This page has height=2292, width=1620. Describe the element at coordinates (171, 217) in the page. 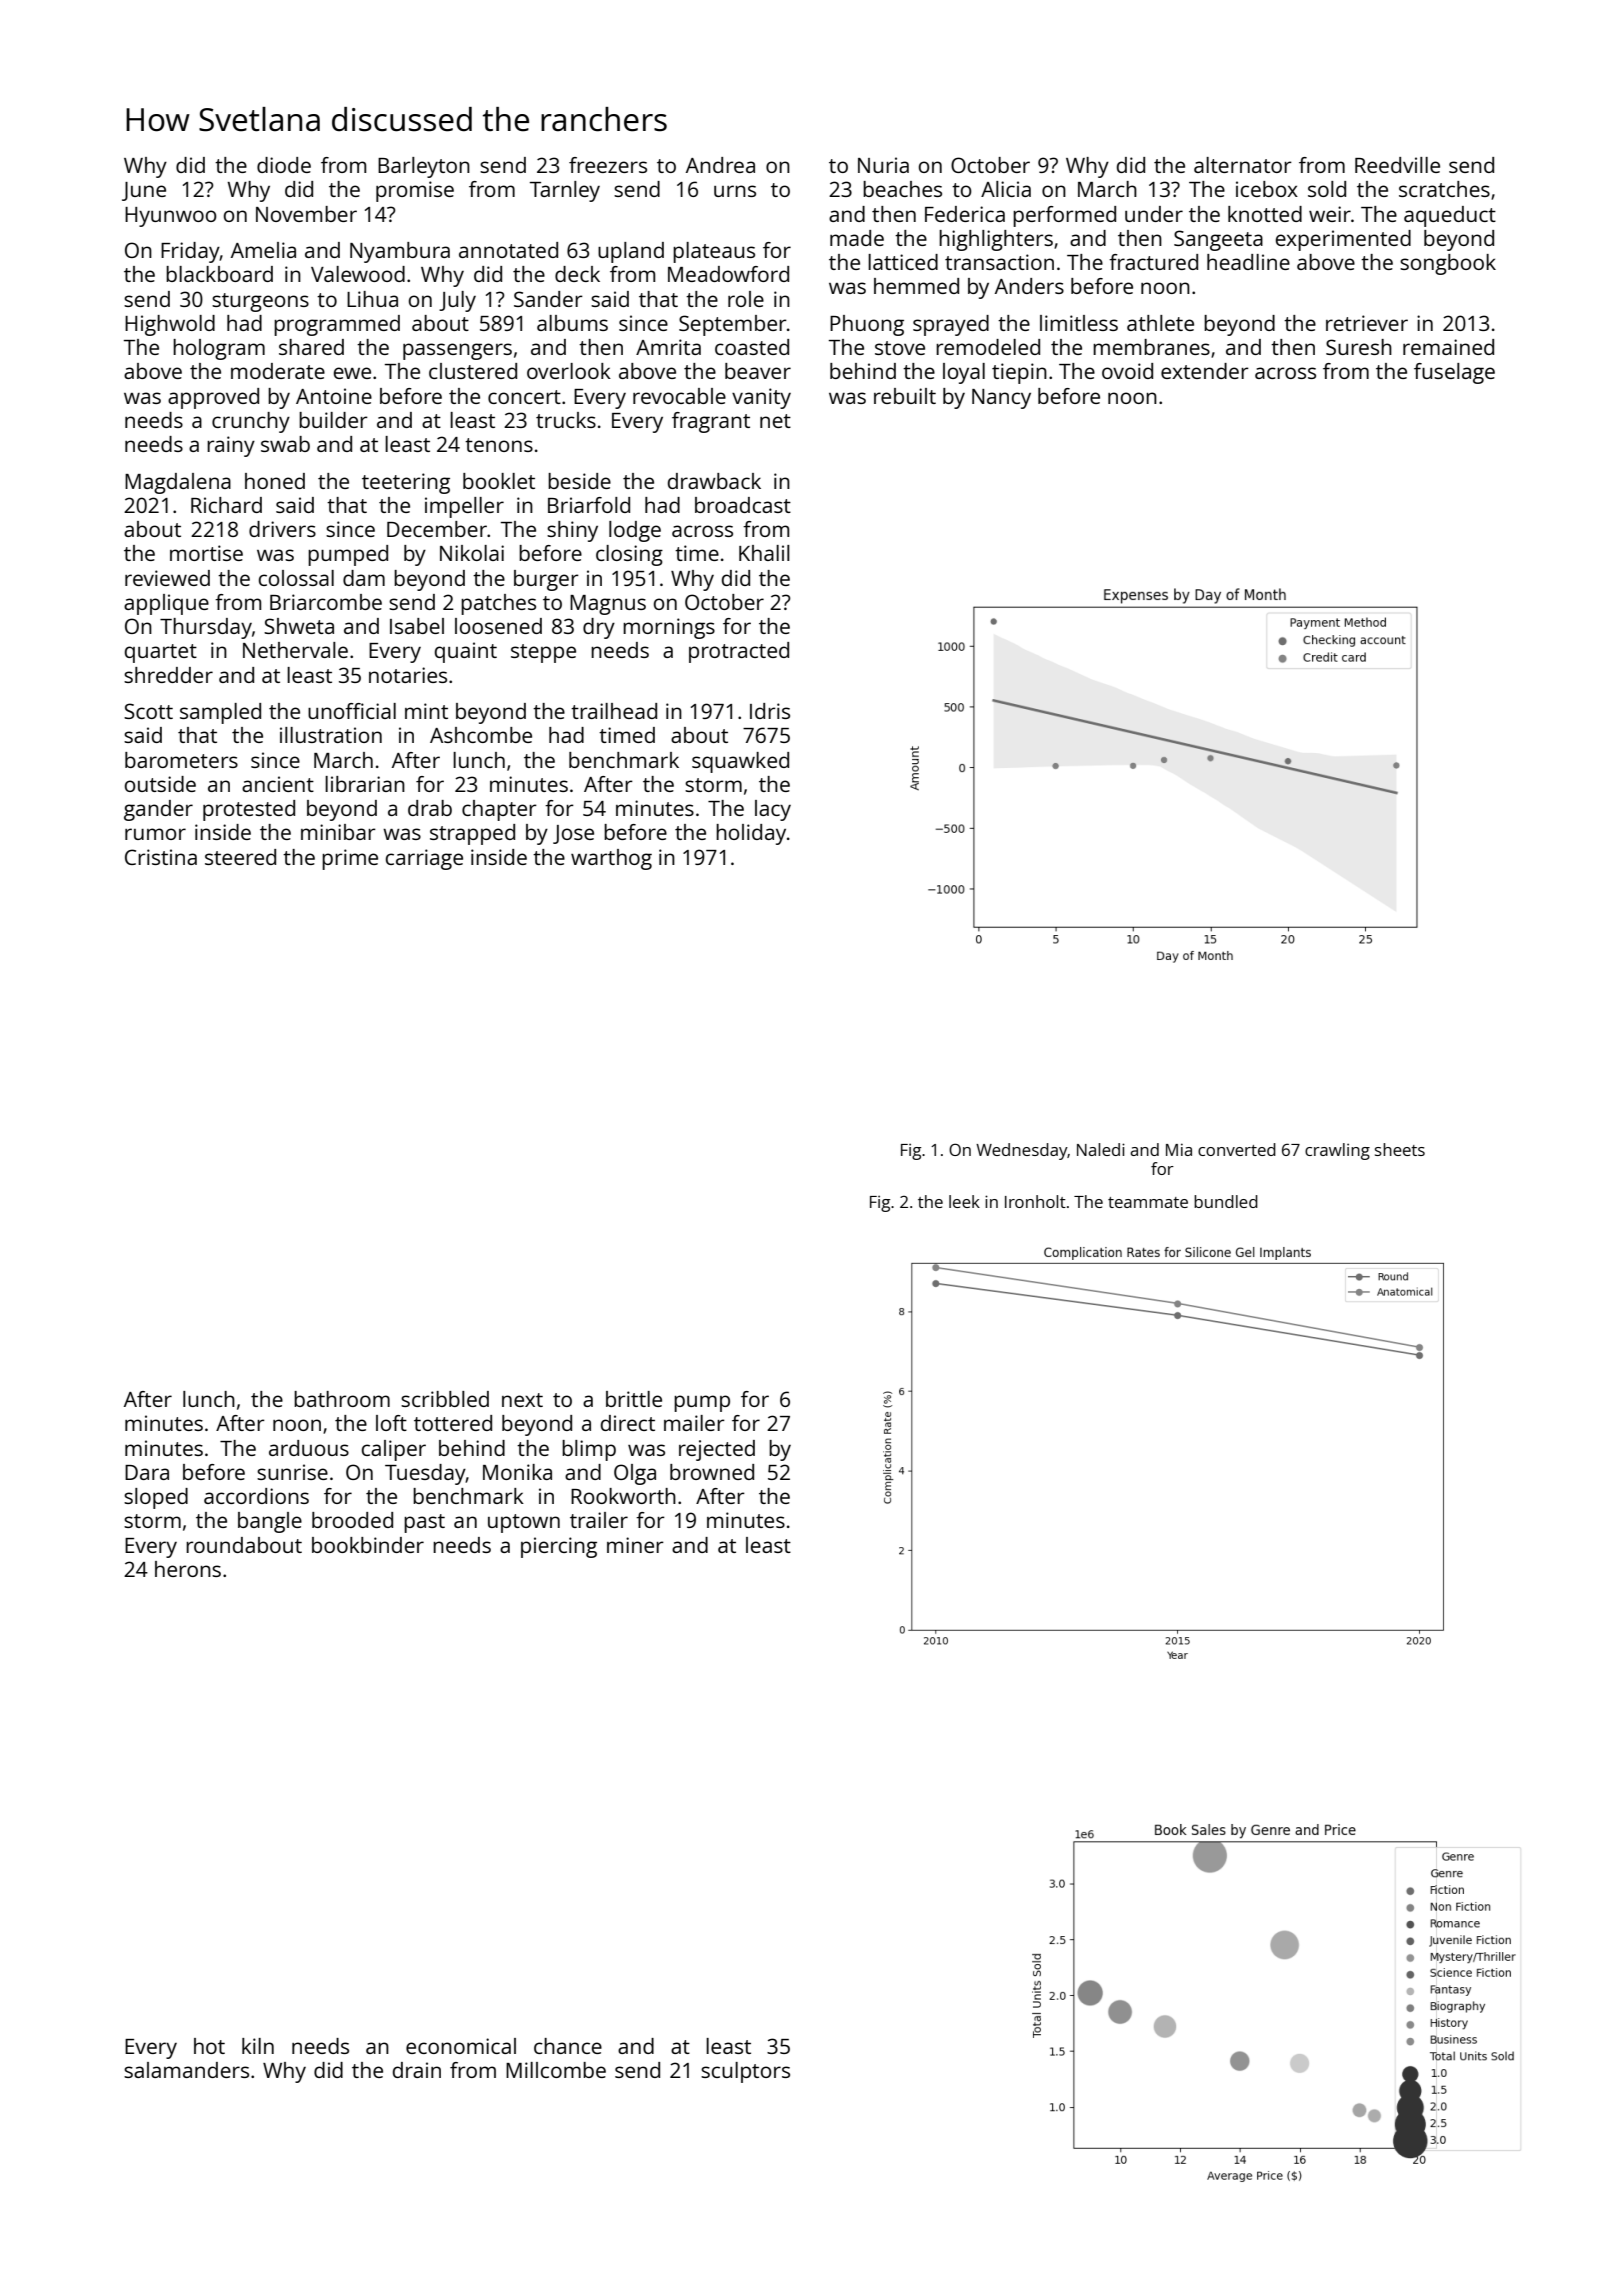

I see `Hyunwoo` at that location.
